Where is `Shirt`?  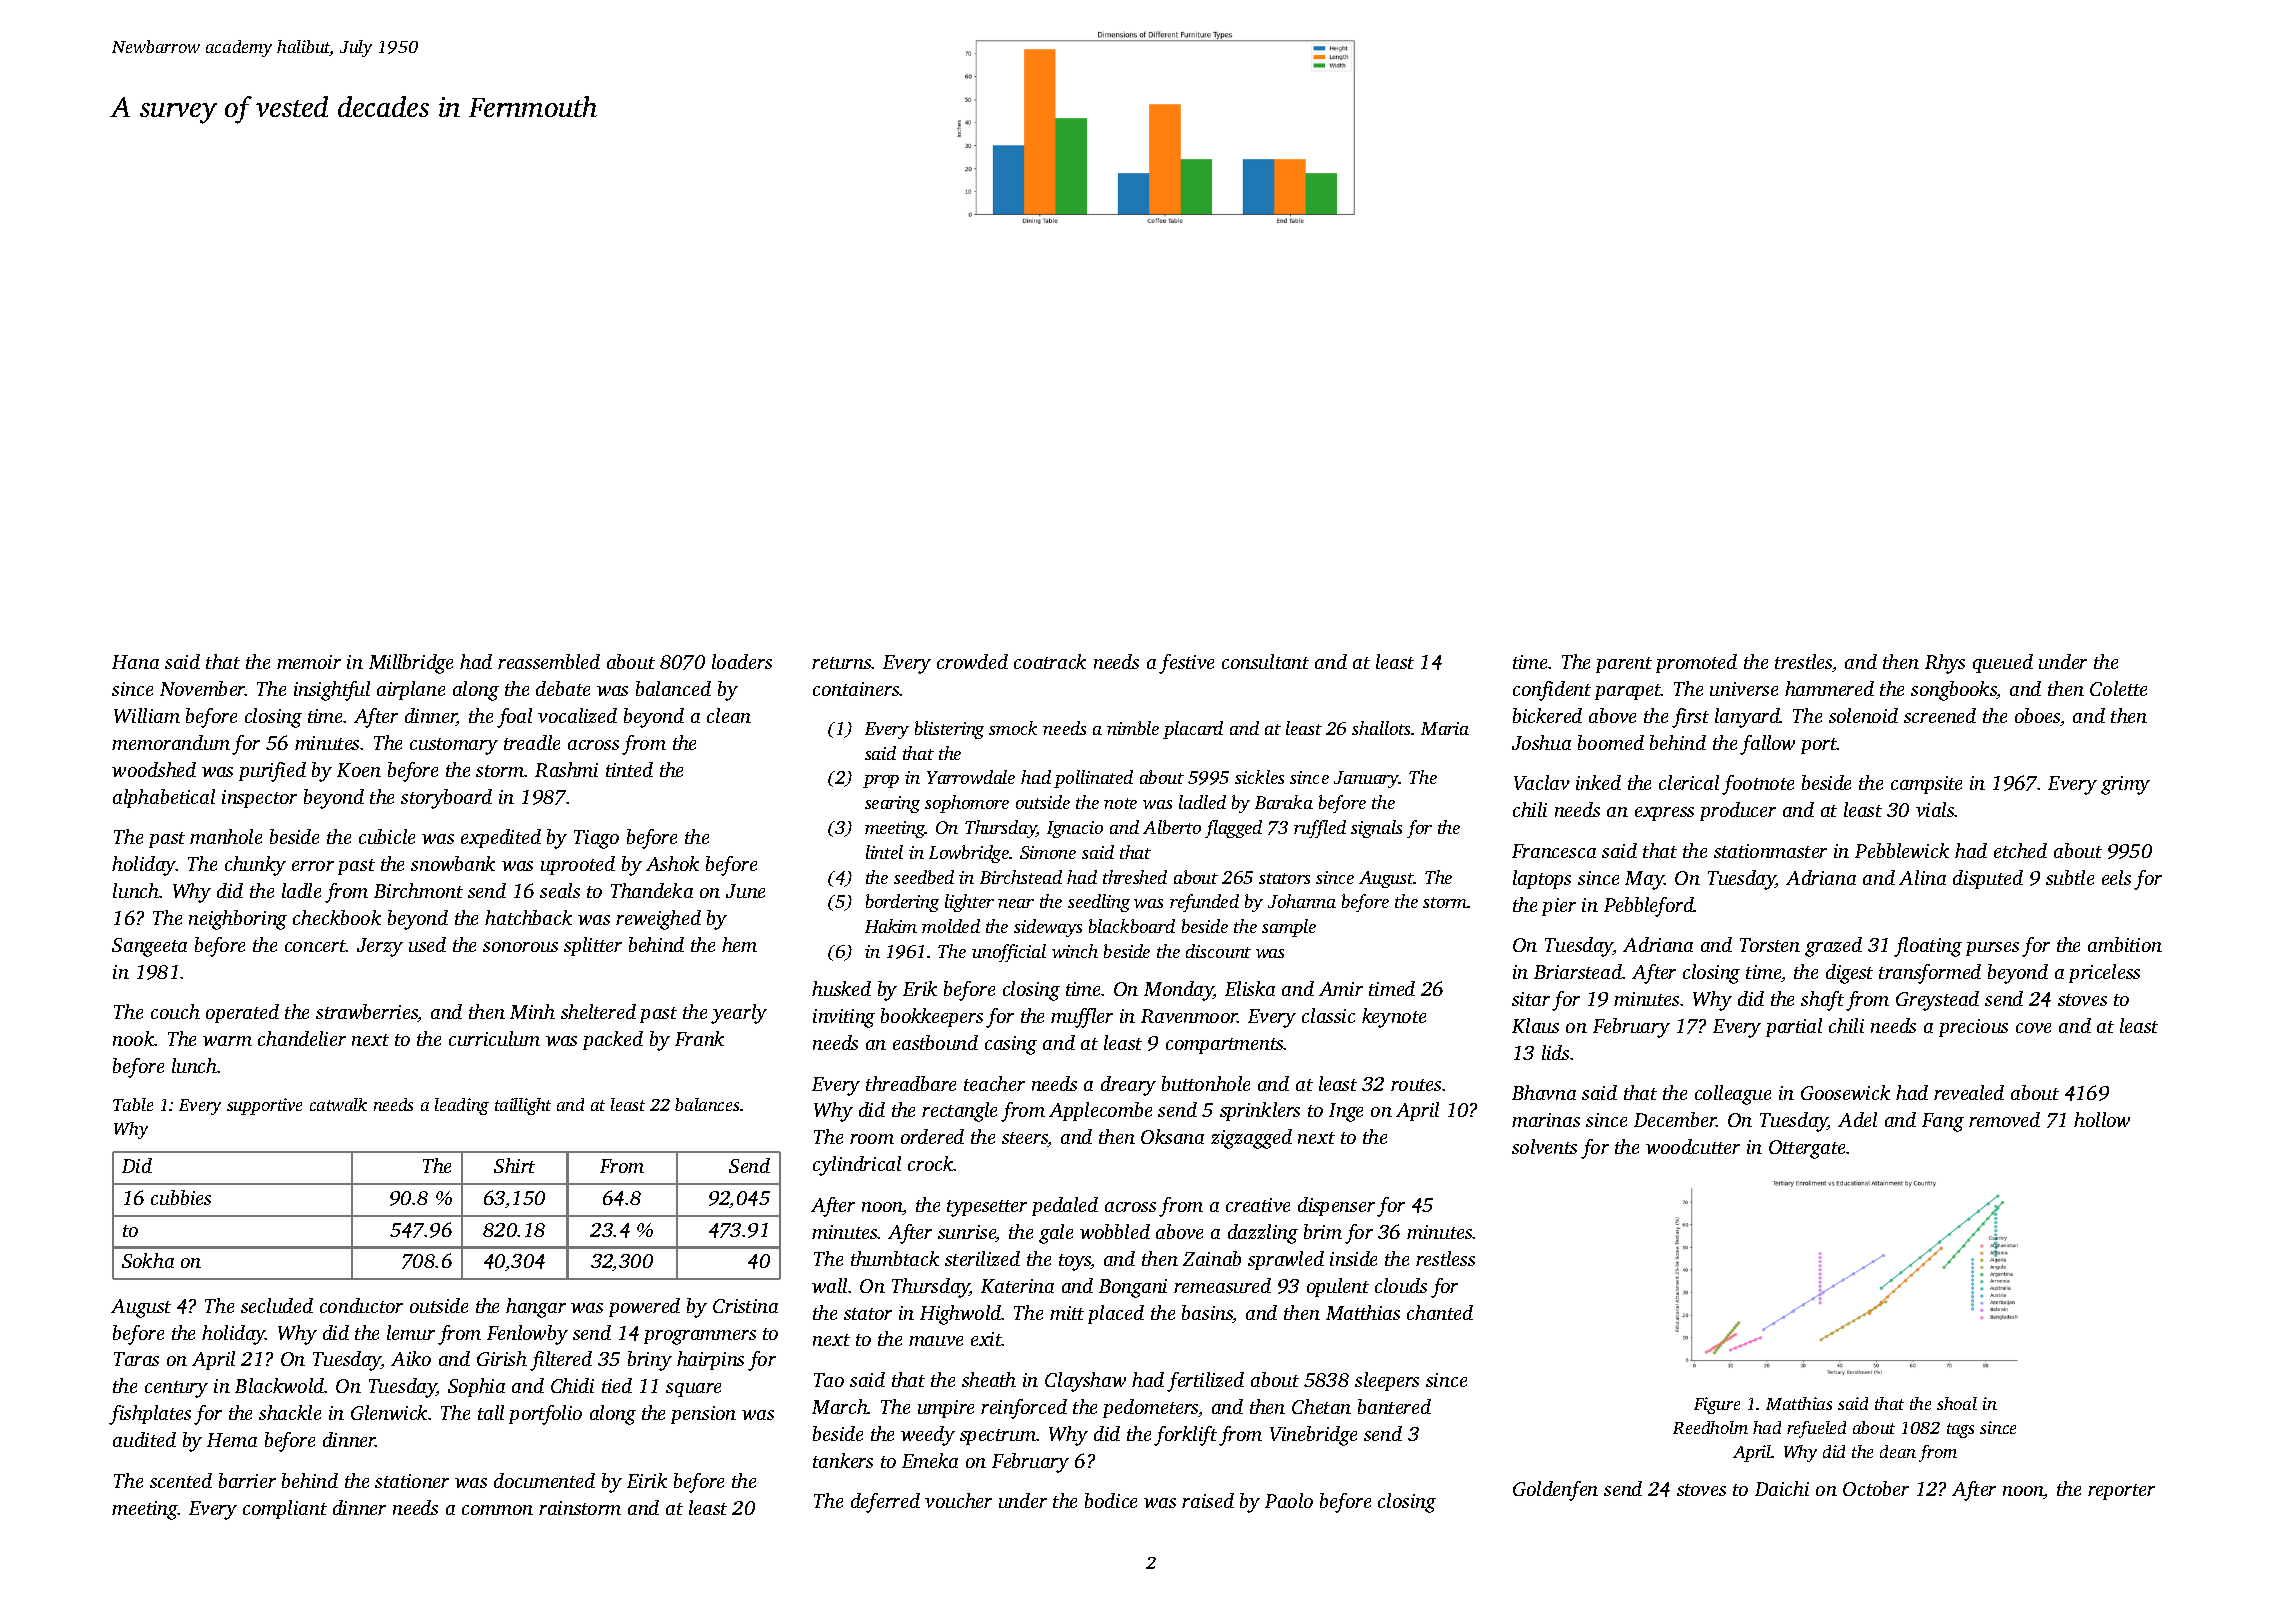 Shirt is located at coordinates (514, 1165).
